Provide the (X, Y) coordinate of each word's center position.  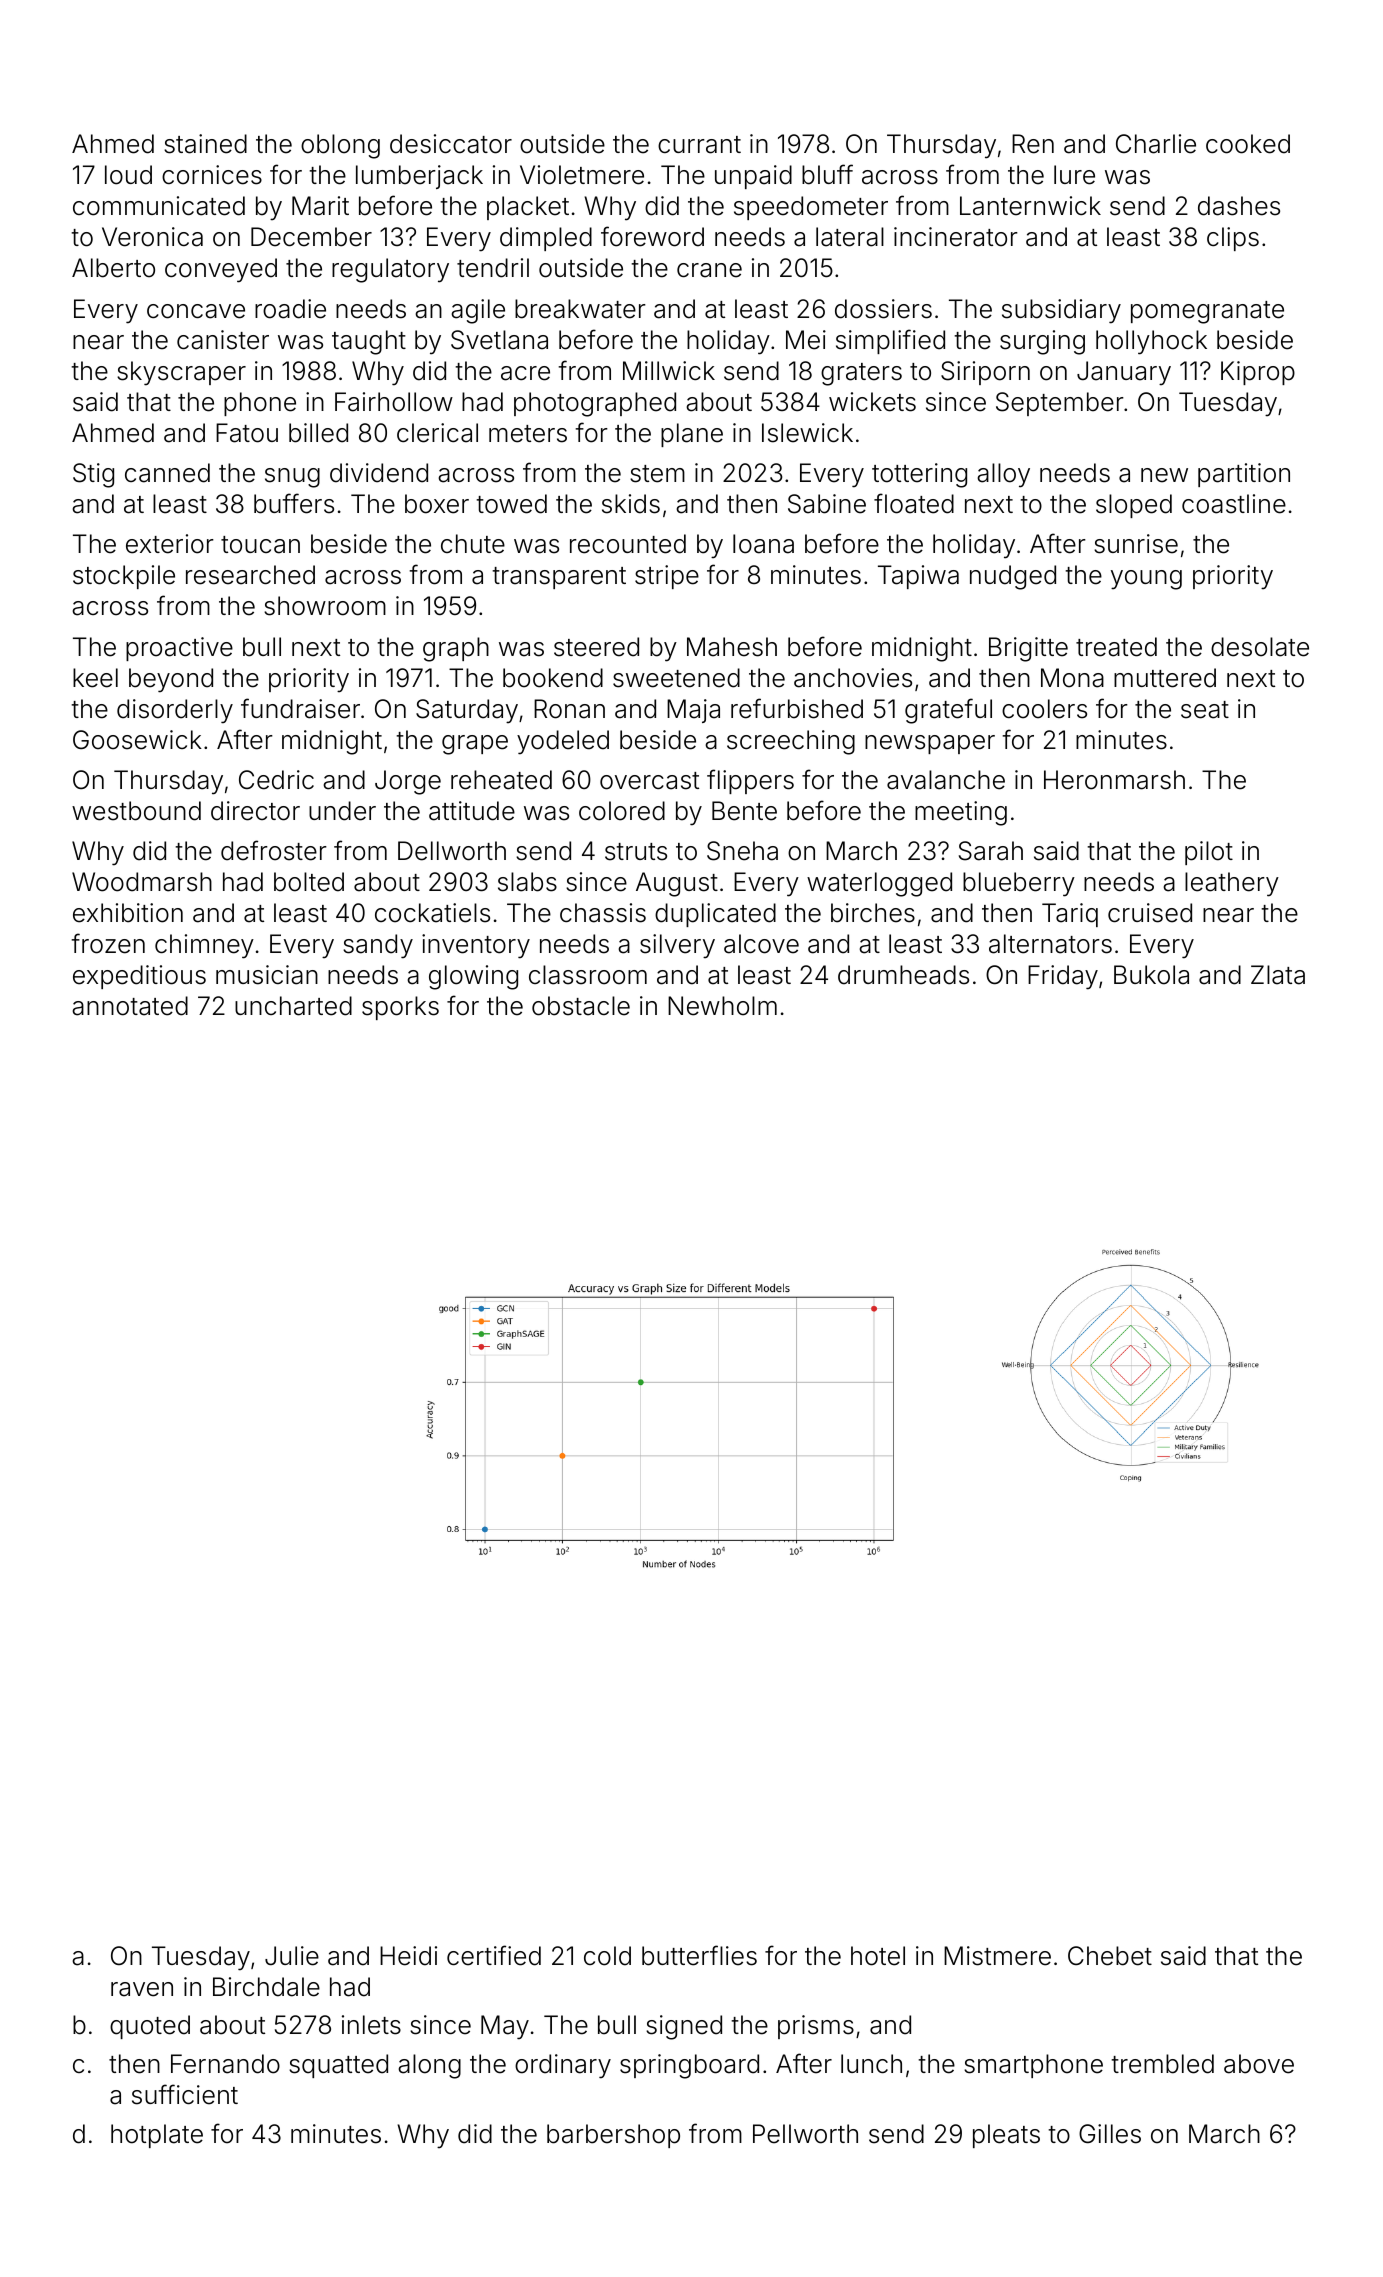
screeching (791, 742)
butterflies (699, 1955)
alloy (1003, 475)
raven (142, 1989)
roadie (290, 309)
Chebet (1110, 1956)
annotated (130, 1006)
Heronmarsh (1114, 780)
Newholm (722, 1006)
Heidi (408, 1956)
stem (657, 474)
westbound (136, 811)
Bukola (1151, 975)
